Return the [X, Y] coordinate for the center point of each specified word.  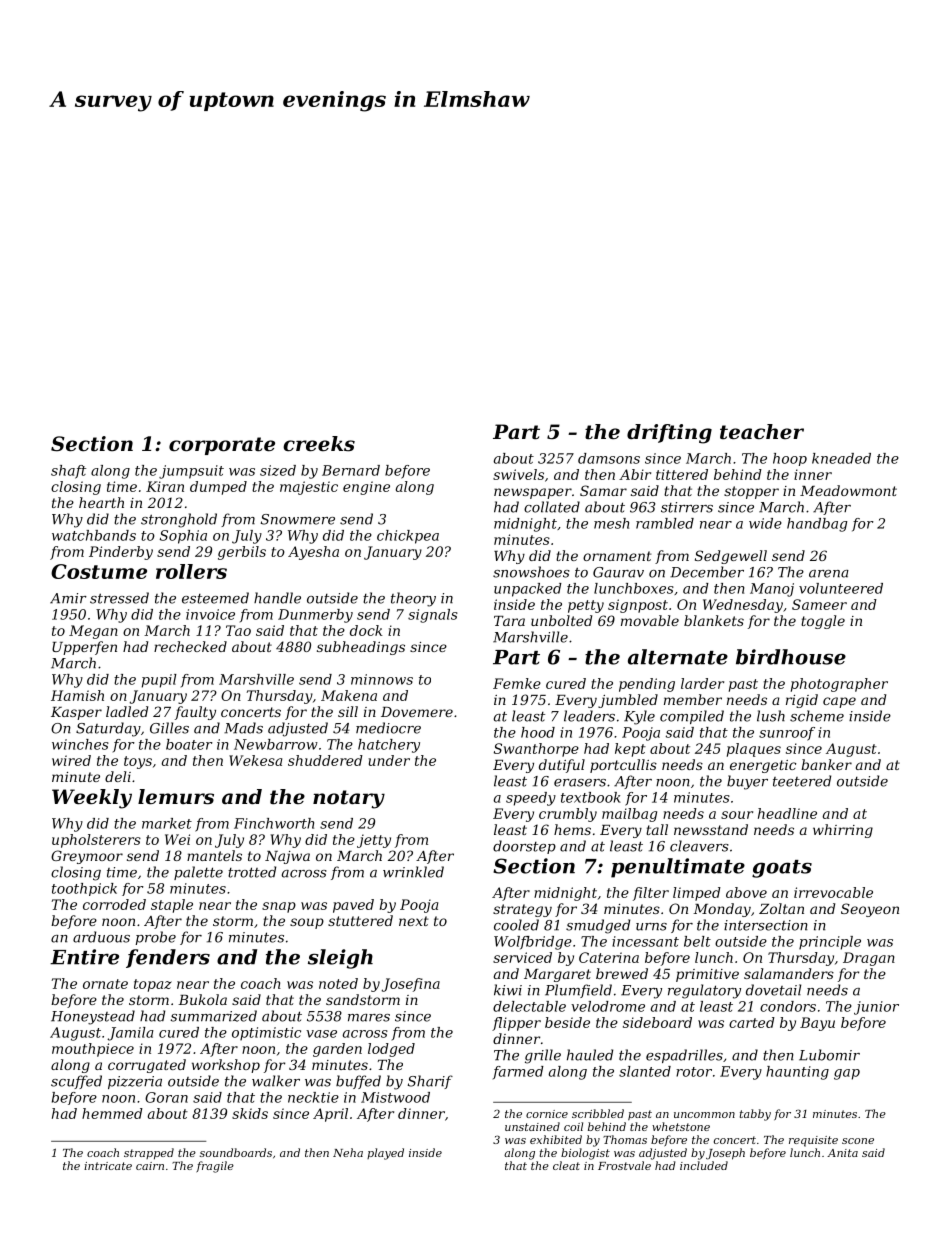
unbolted [561, 620]
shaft [68, 472]
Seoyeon [870, 910]
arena [829, 574]
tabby [755, 1115]
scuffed [76, 1082]
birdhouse [791, 657]
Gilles [169, 728]
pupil [159, 681]
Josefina [411, 985]
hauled [590, 1055]
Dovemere [417, 712]
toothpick [84, 889]
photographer [839, 685]
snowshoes [531, 572]
